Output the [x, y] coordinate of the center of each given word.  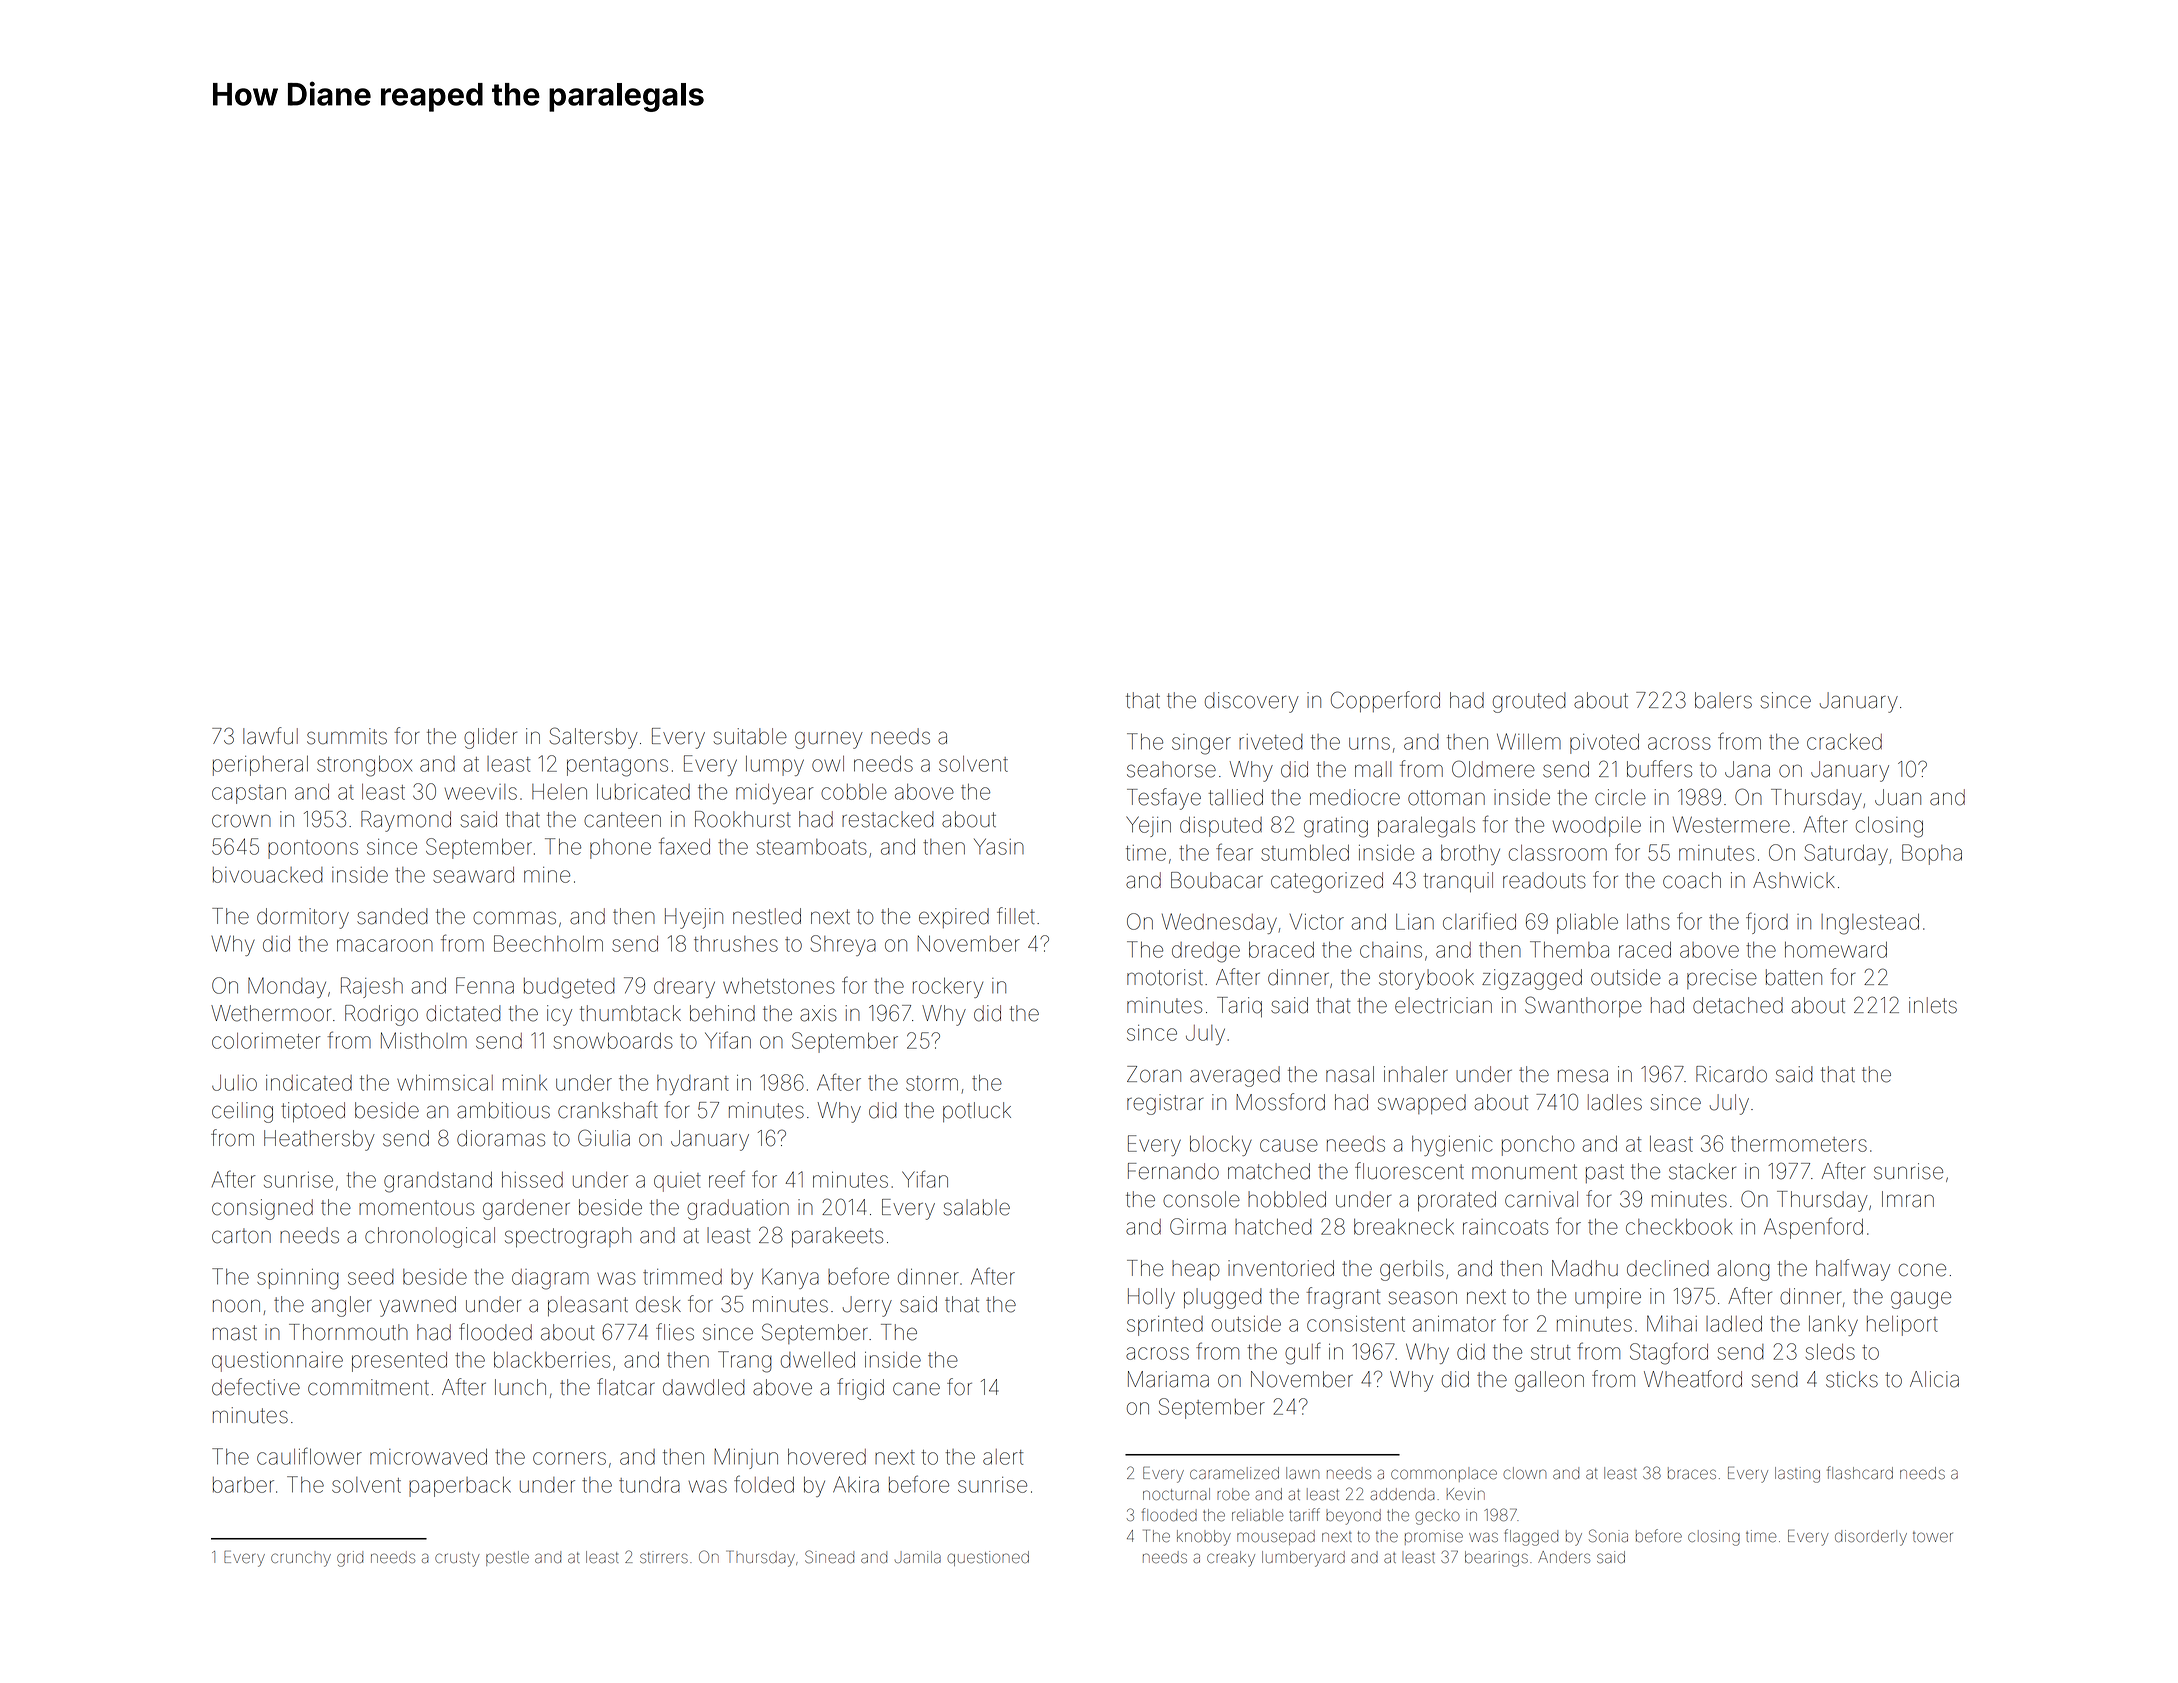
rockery [948, 988]
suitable [750, 736]
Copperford [1385, 701]
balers [1723, 700]
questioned [988, 1558]
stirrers [664, 1557]
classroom [1558, 853]
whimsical [445, 1083]
